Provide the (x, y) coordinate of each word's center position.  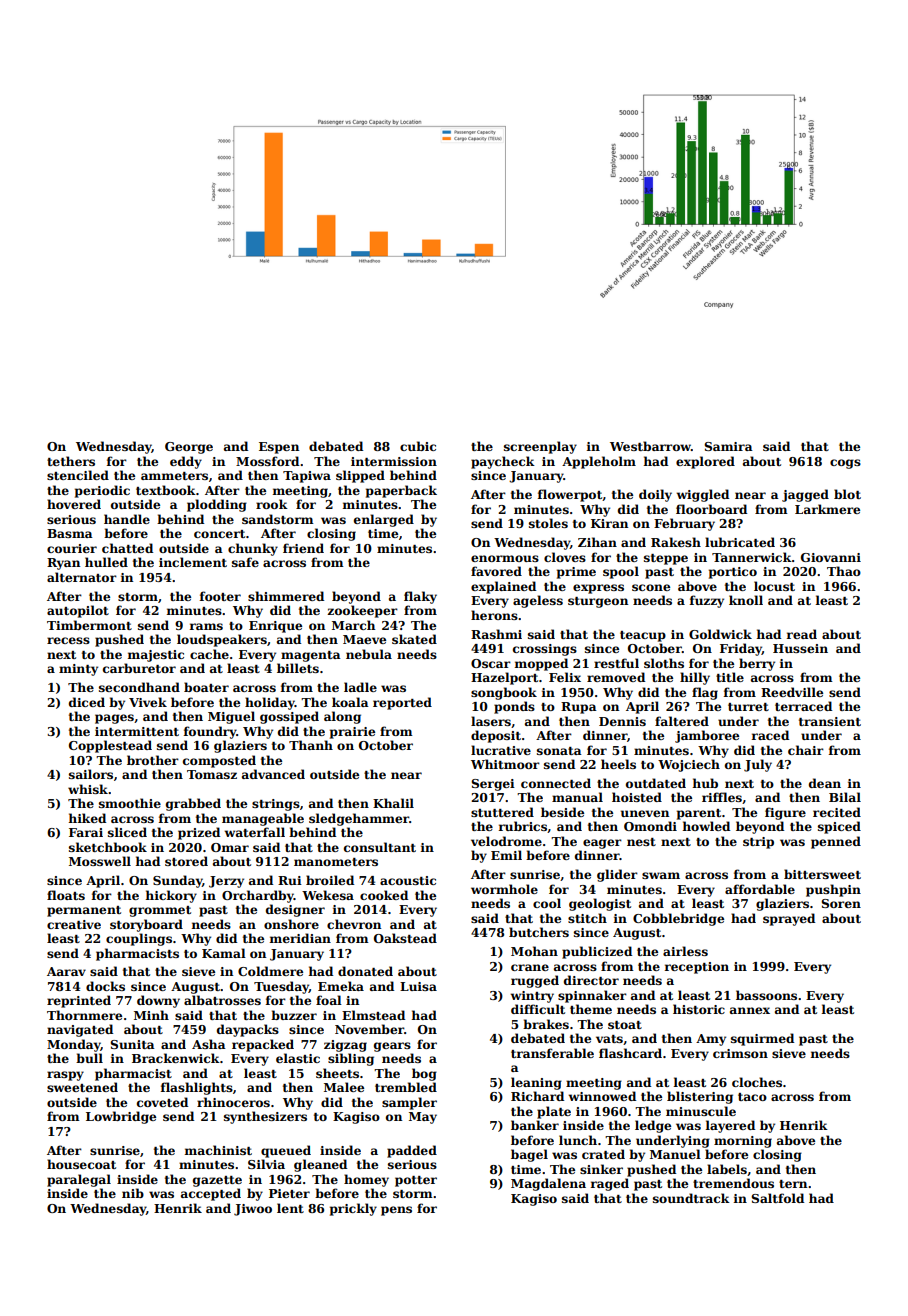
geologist (600, 904)
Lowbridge (121, 1117)
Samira (728, 446)
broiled (330, 880)
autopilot (78, 611)
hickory (171, 896)
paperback (401, 491)
